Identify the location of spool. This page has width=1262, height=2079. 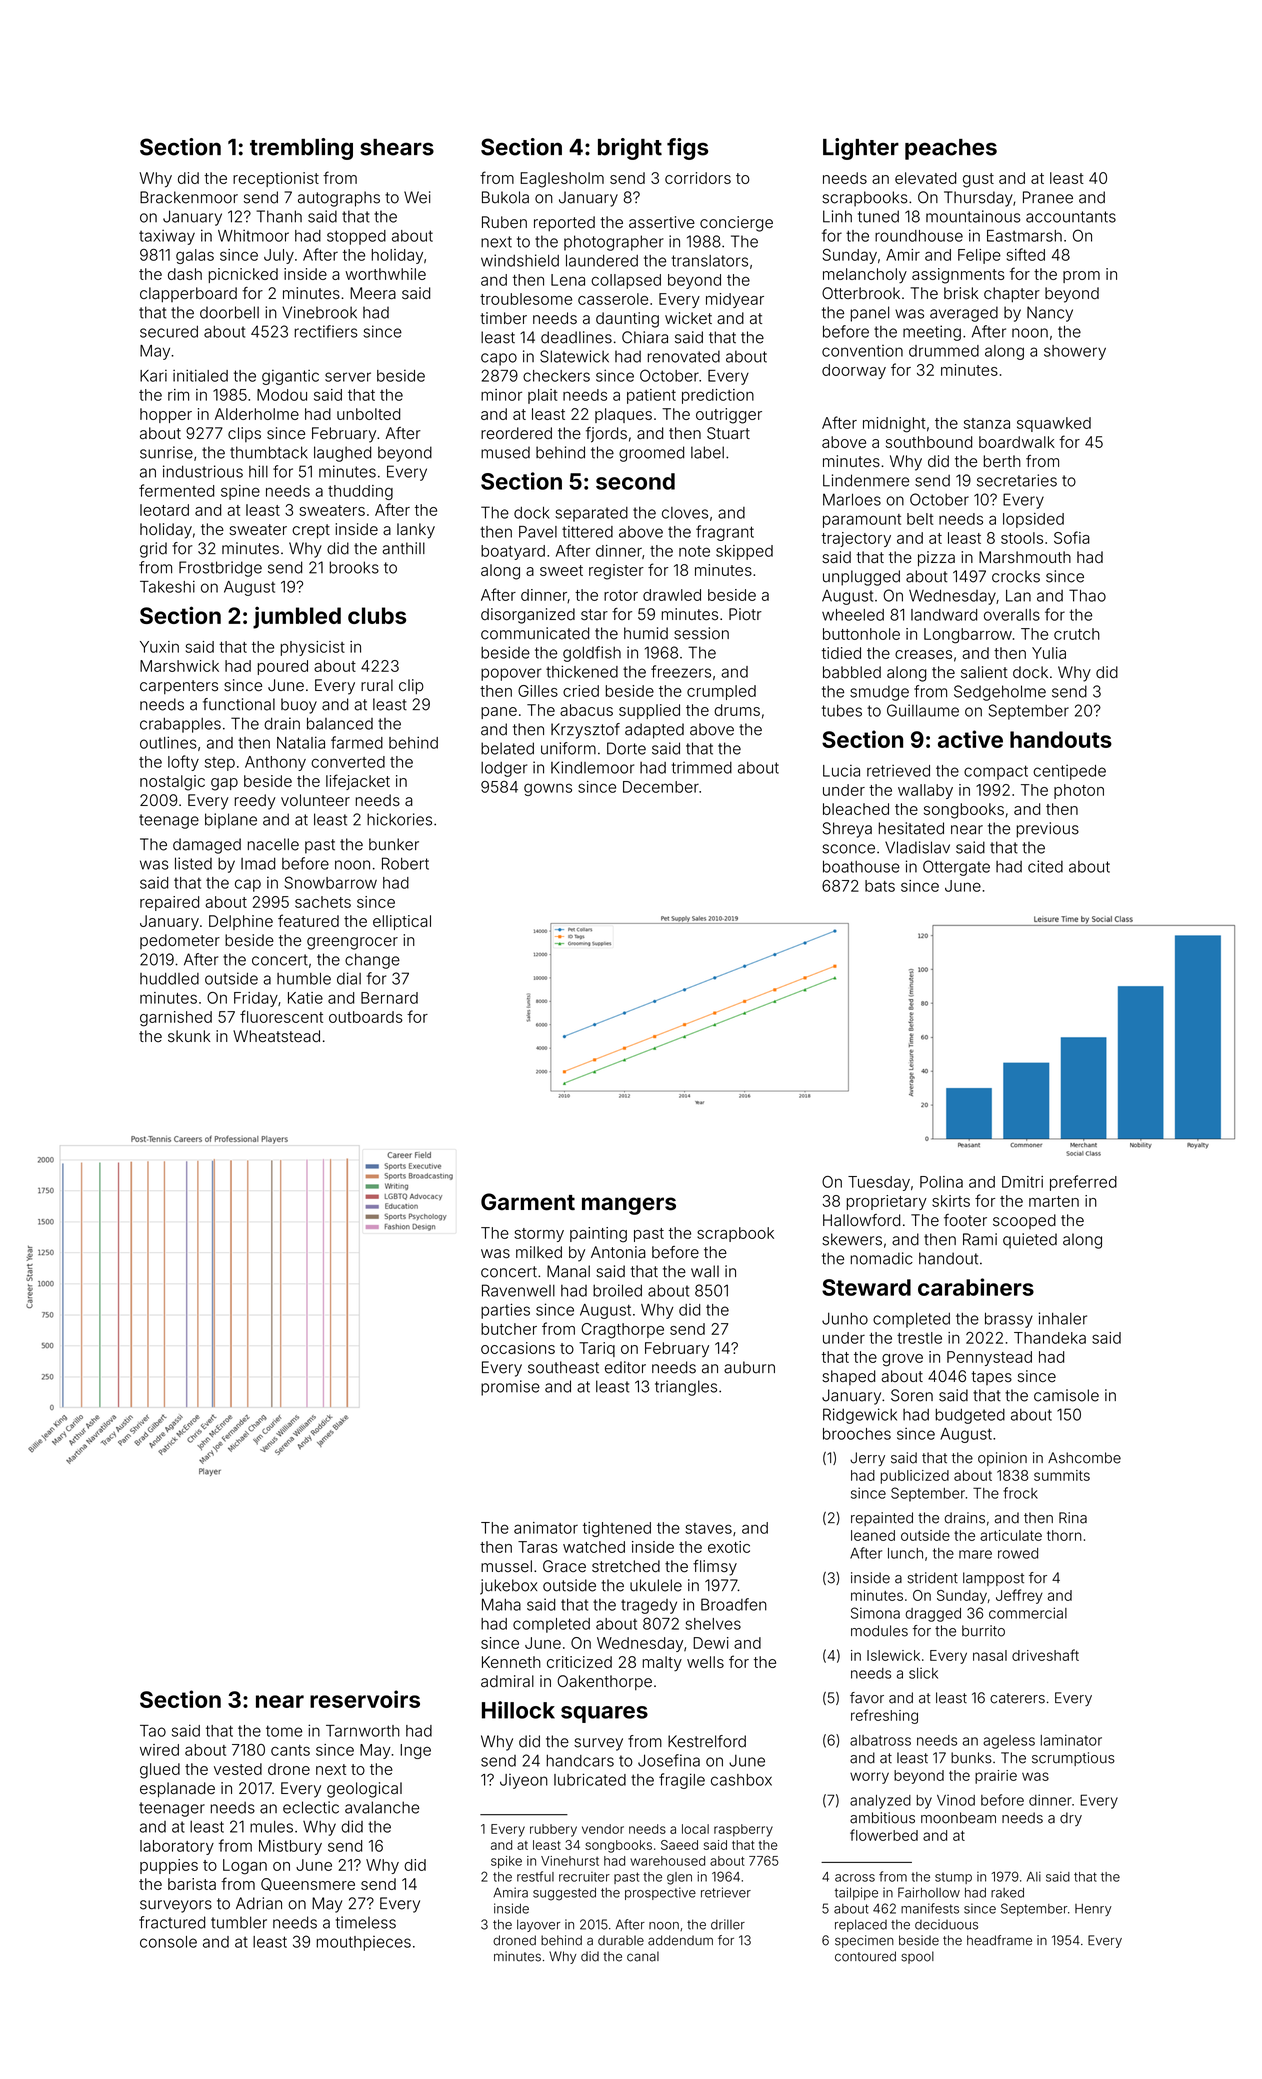
(917, 1957).
